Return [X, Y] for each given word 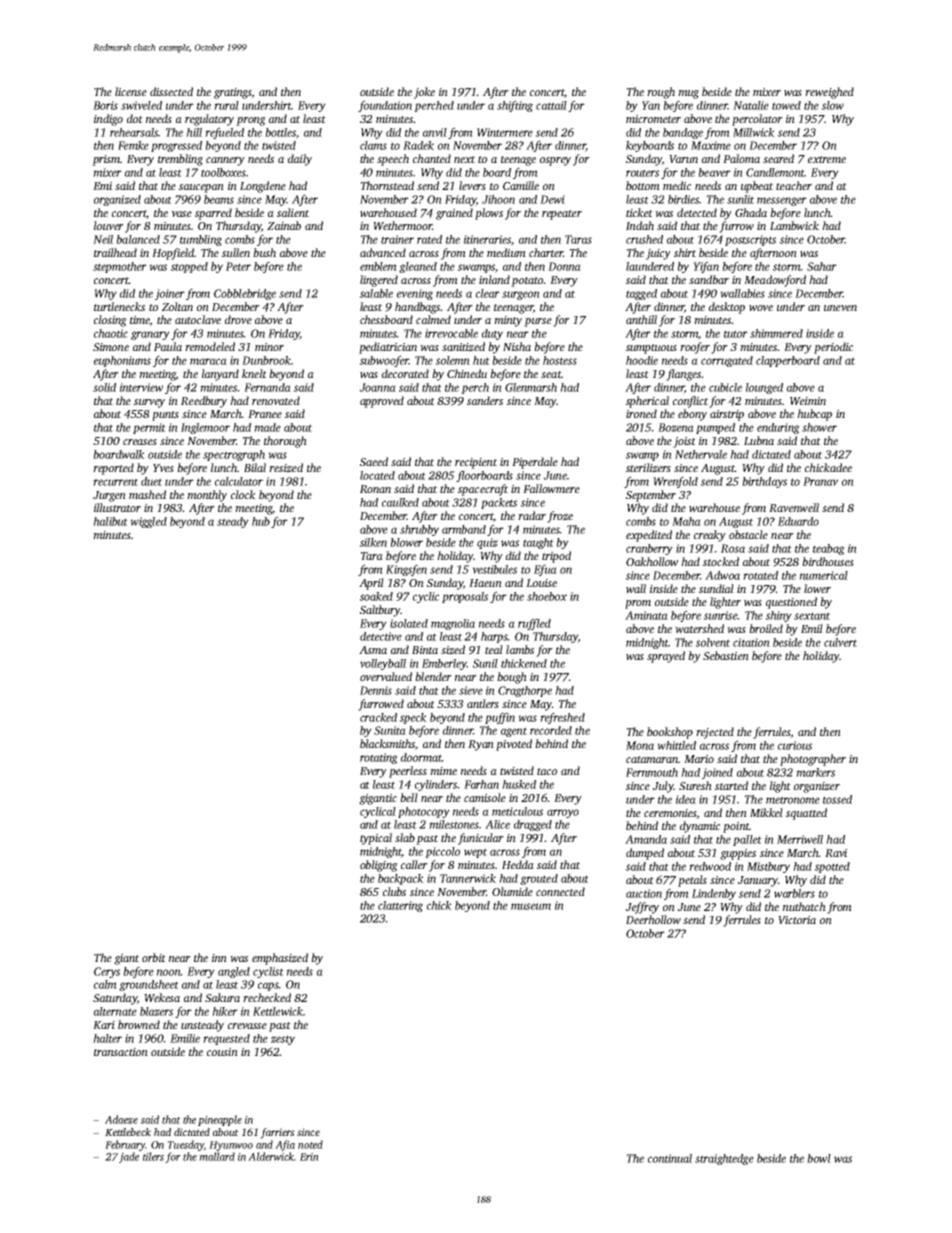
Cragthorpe [525, 691]
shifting [515, 106]
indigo [108, 120]
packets [499, 503]
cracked [378, 717]
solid [104, 387]
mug [688, 94]
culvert [840, 642]
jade [129, 1157]
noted [310, 1144]
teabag [829, 549]
